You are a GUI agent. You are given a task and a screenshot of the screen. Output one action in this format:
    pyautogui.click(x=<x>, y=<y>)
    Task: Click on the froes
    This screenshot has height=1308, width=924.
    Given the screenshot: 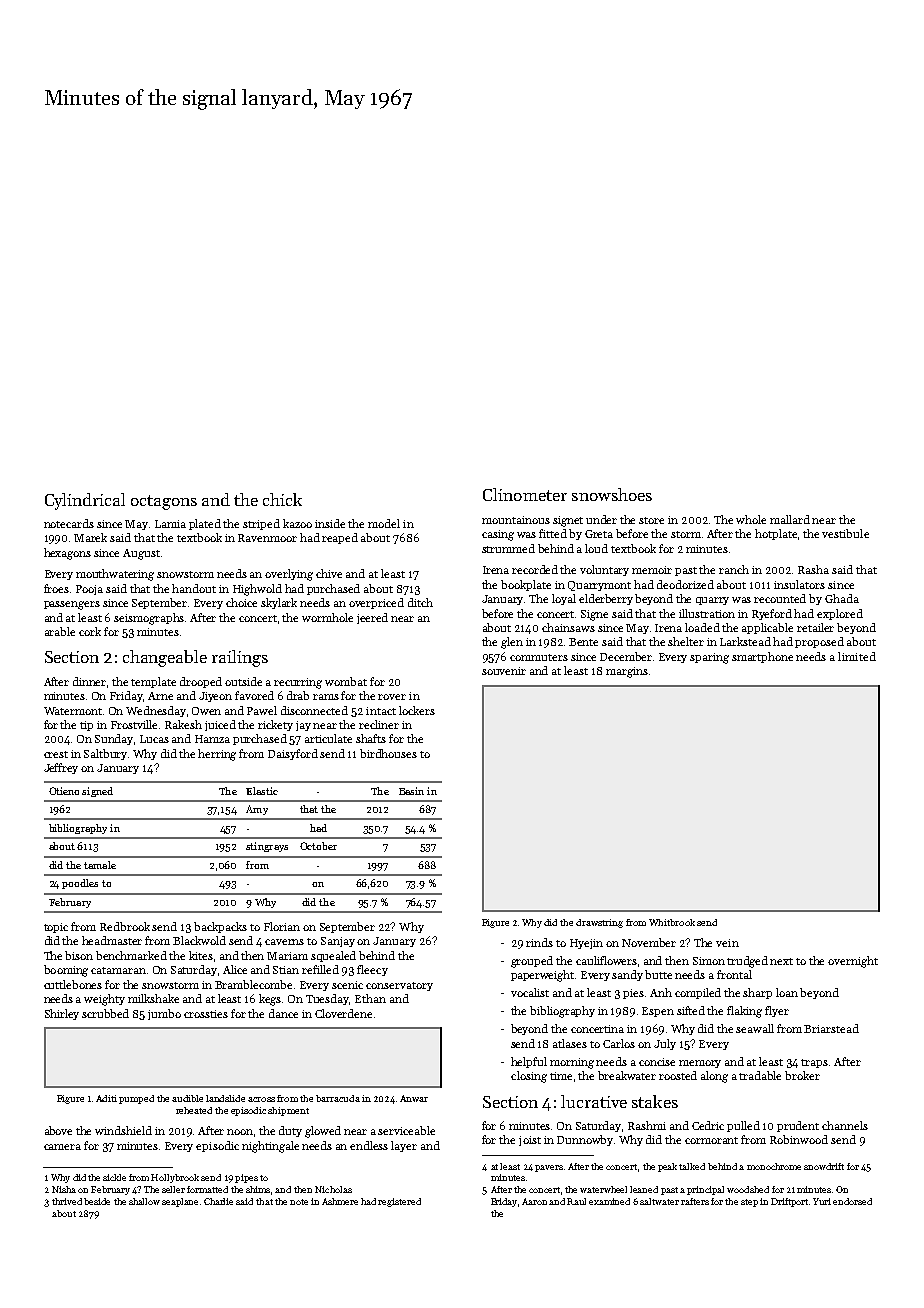 What is the action you would take?
    pyautogui.click(x=56, y=588)
